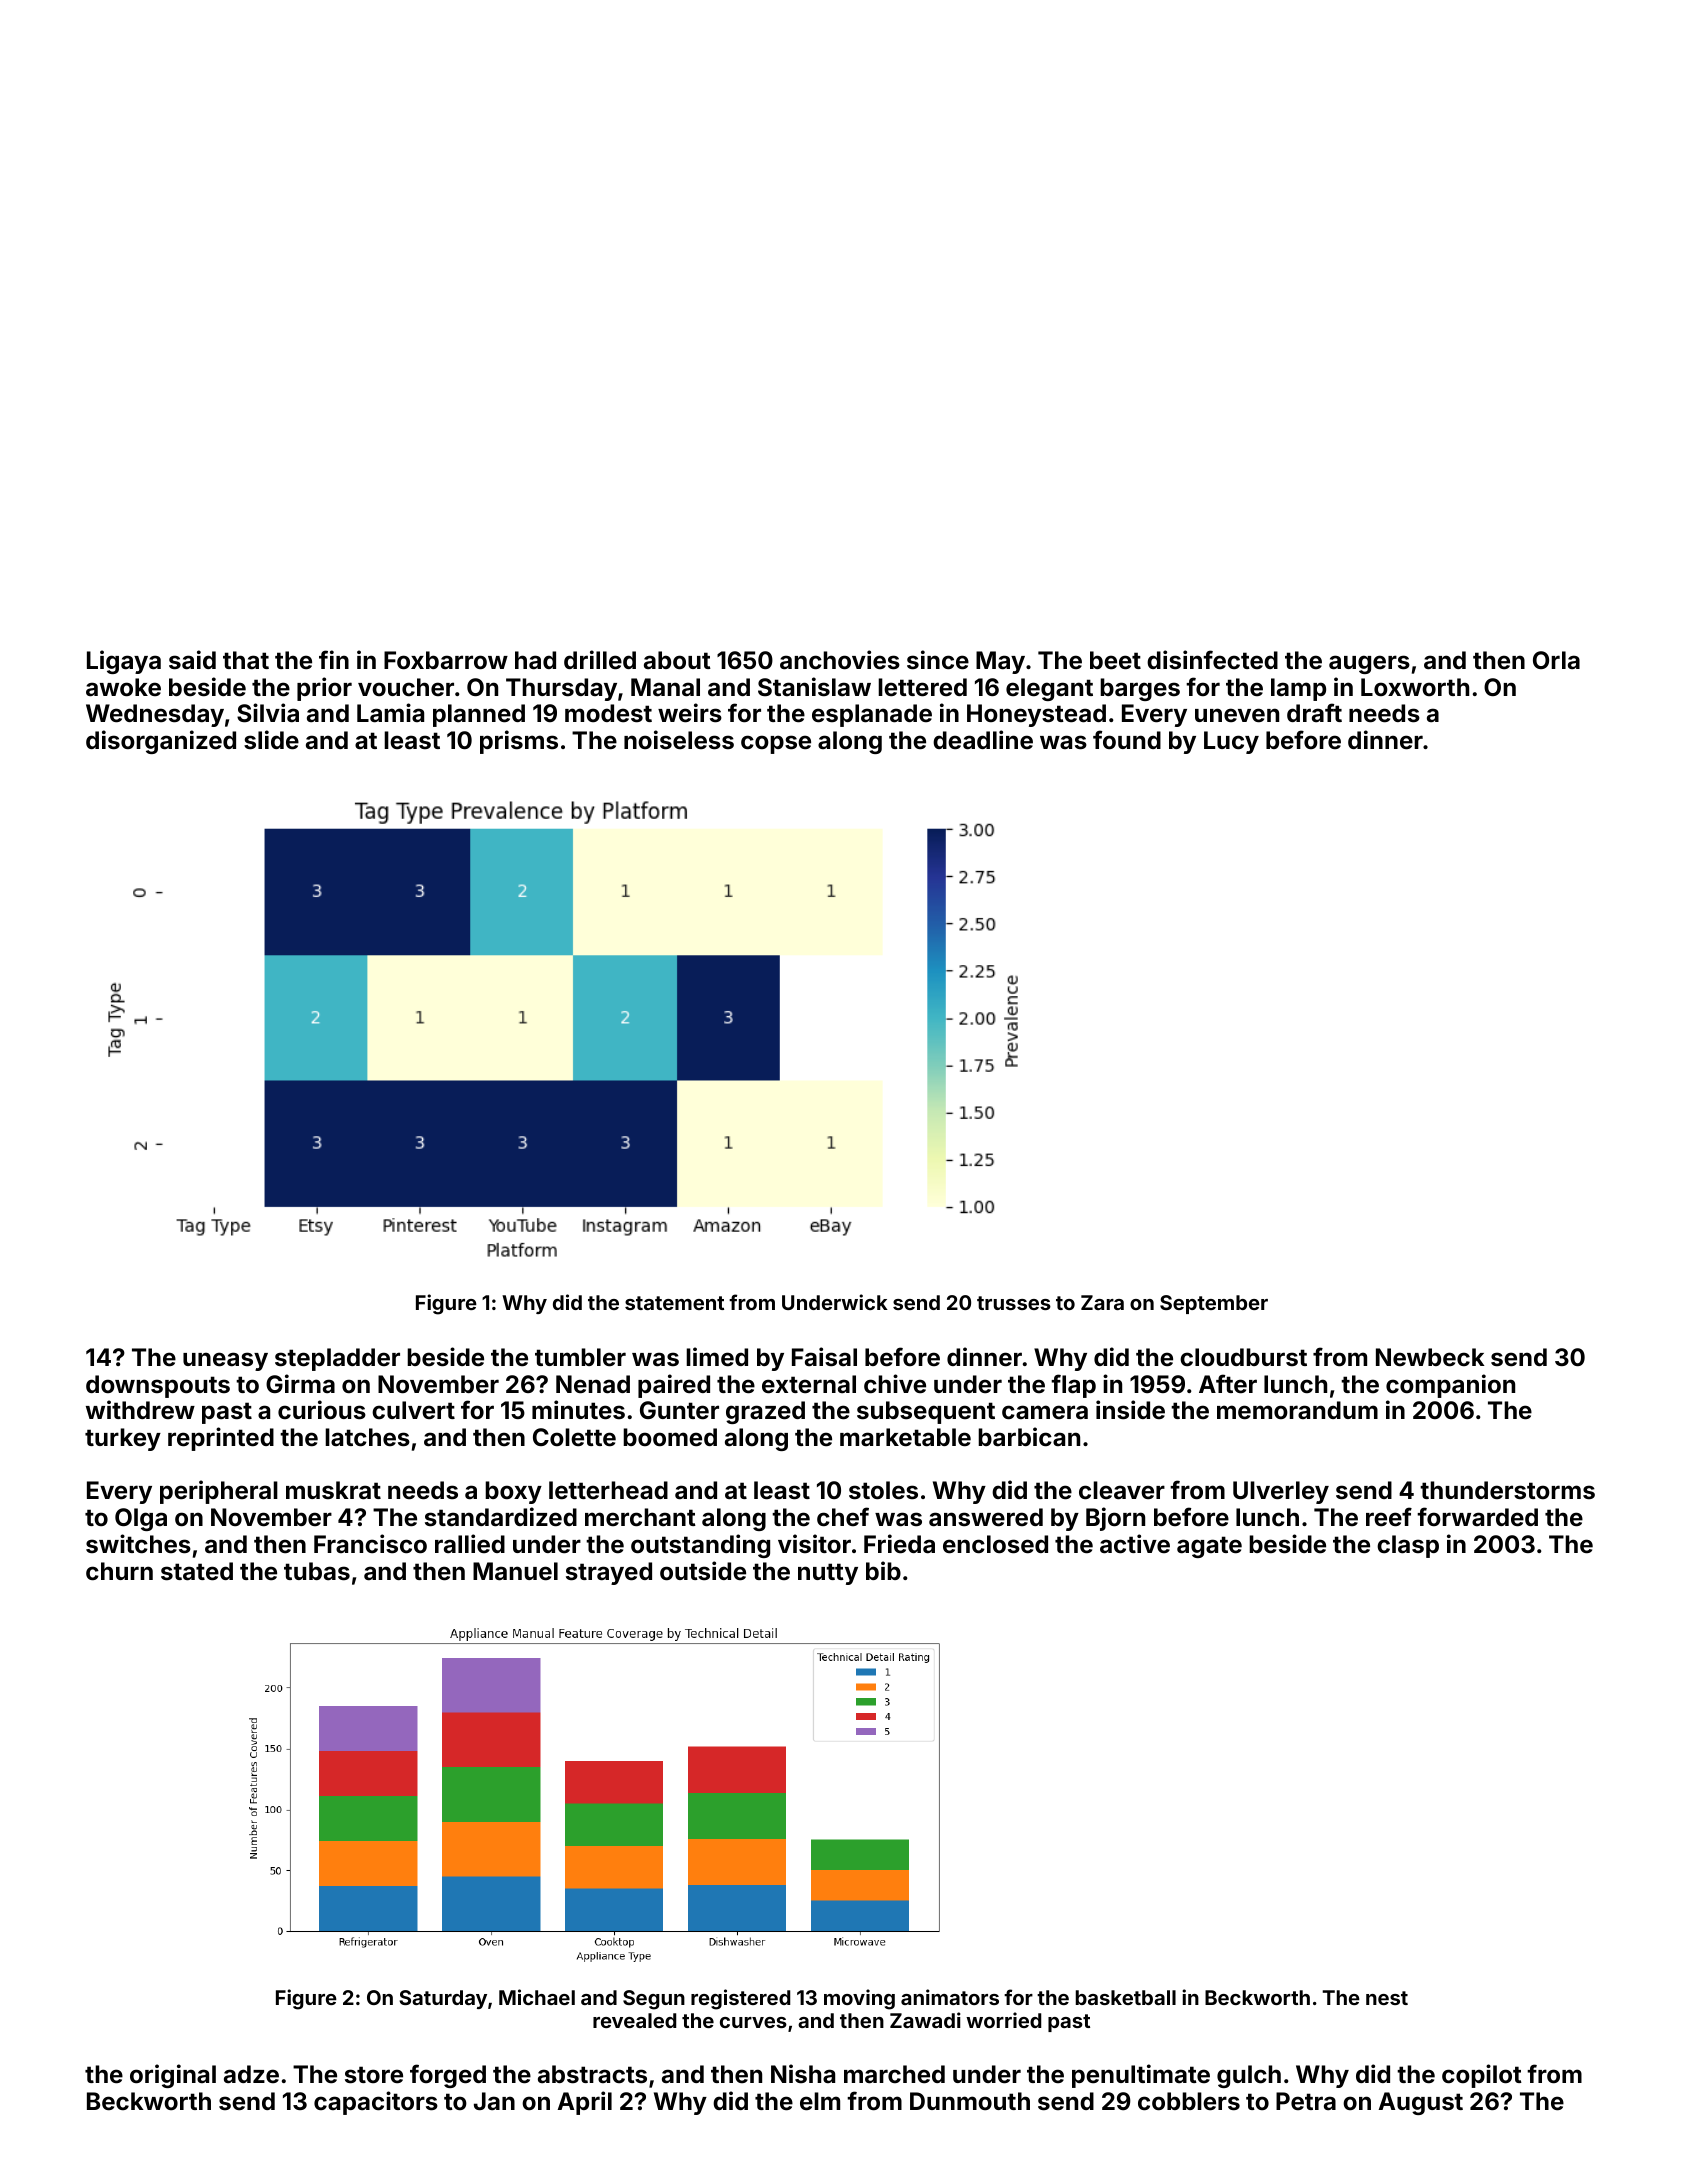 The height and width of the image is (2178, 1683). I want to click on agate, so click(1209, 1547).
